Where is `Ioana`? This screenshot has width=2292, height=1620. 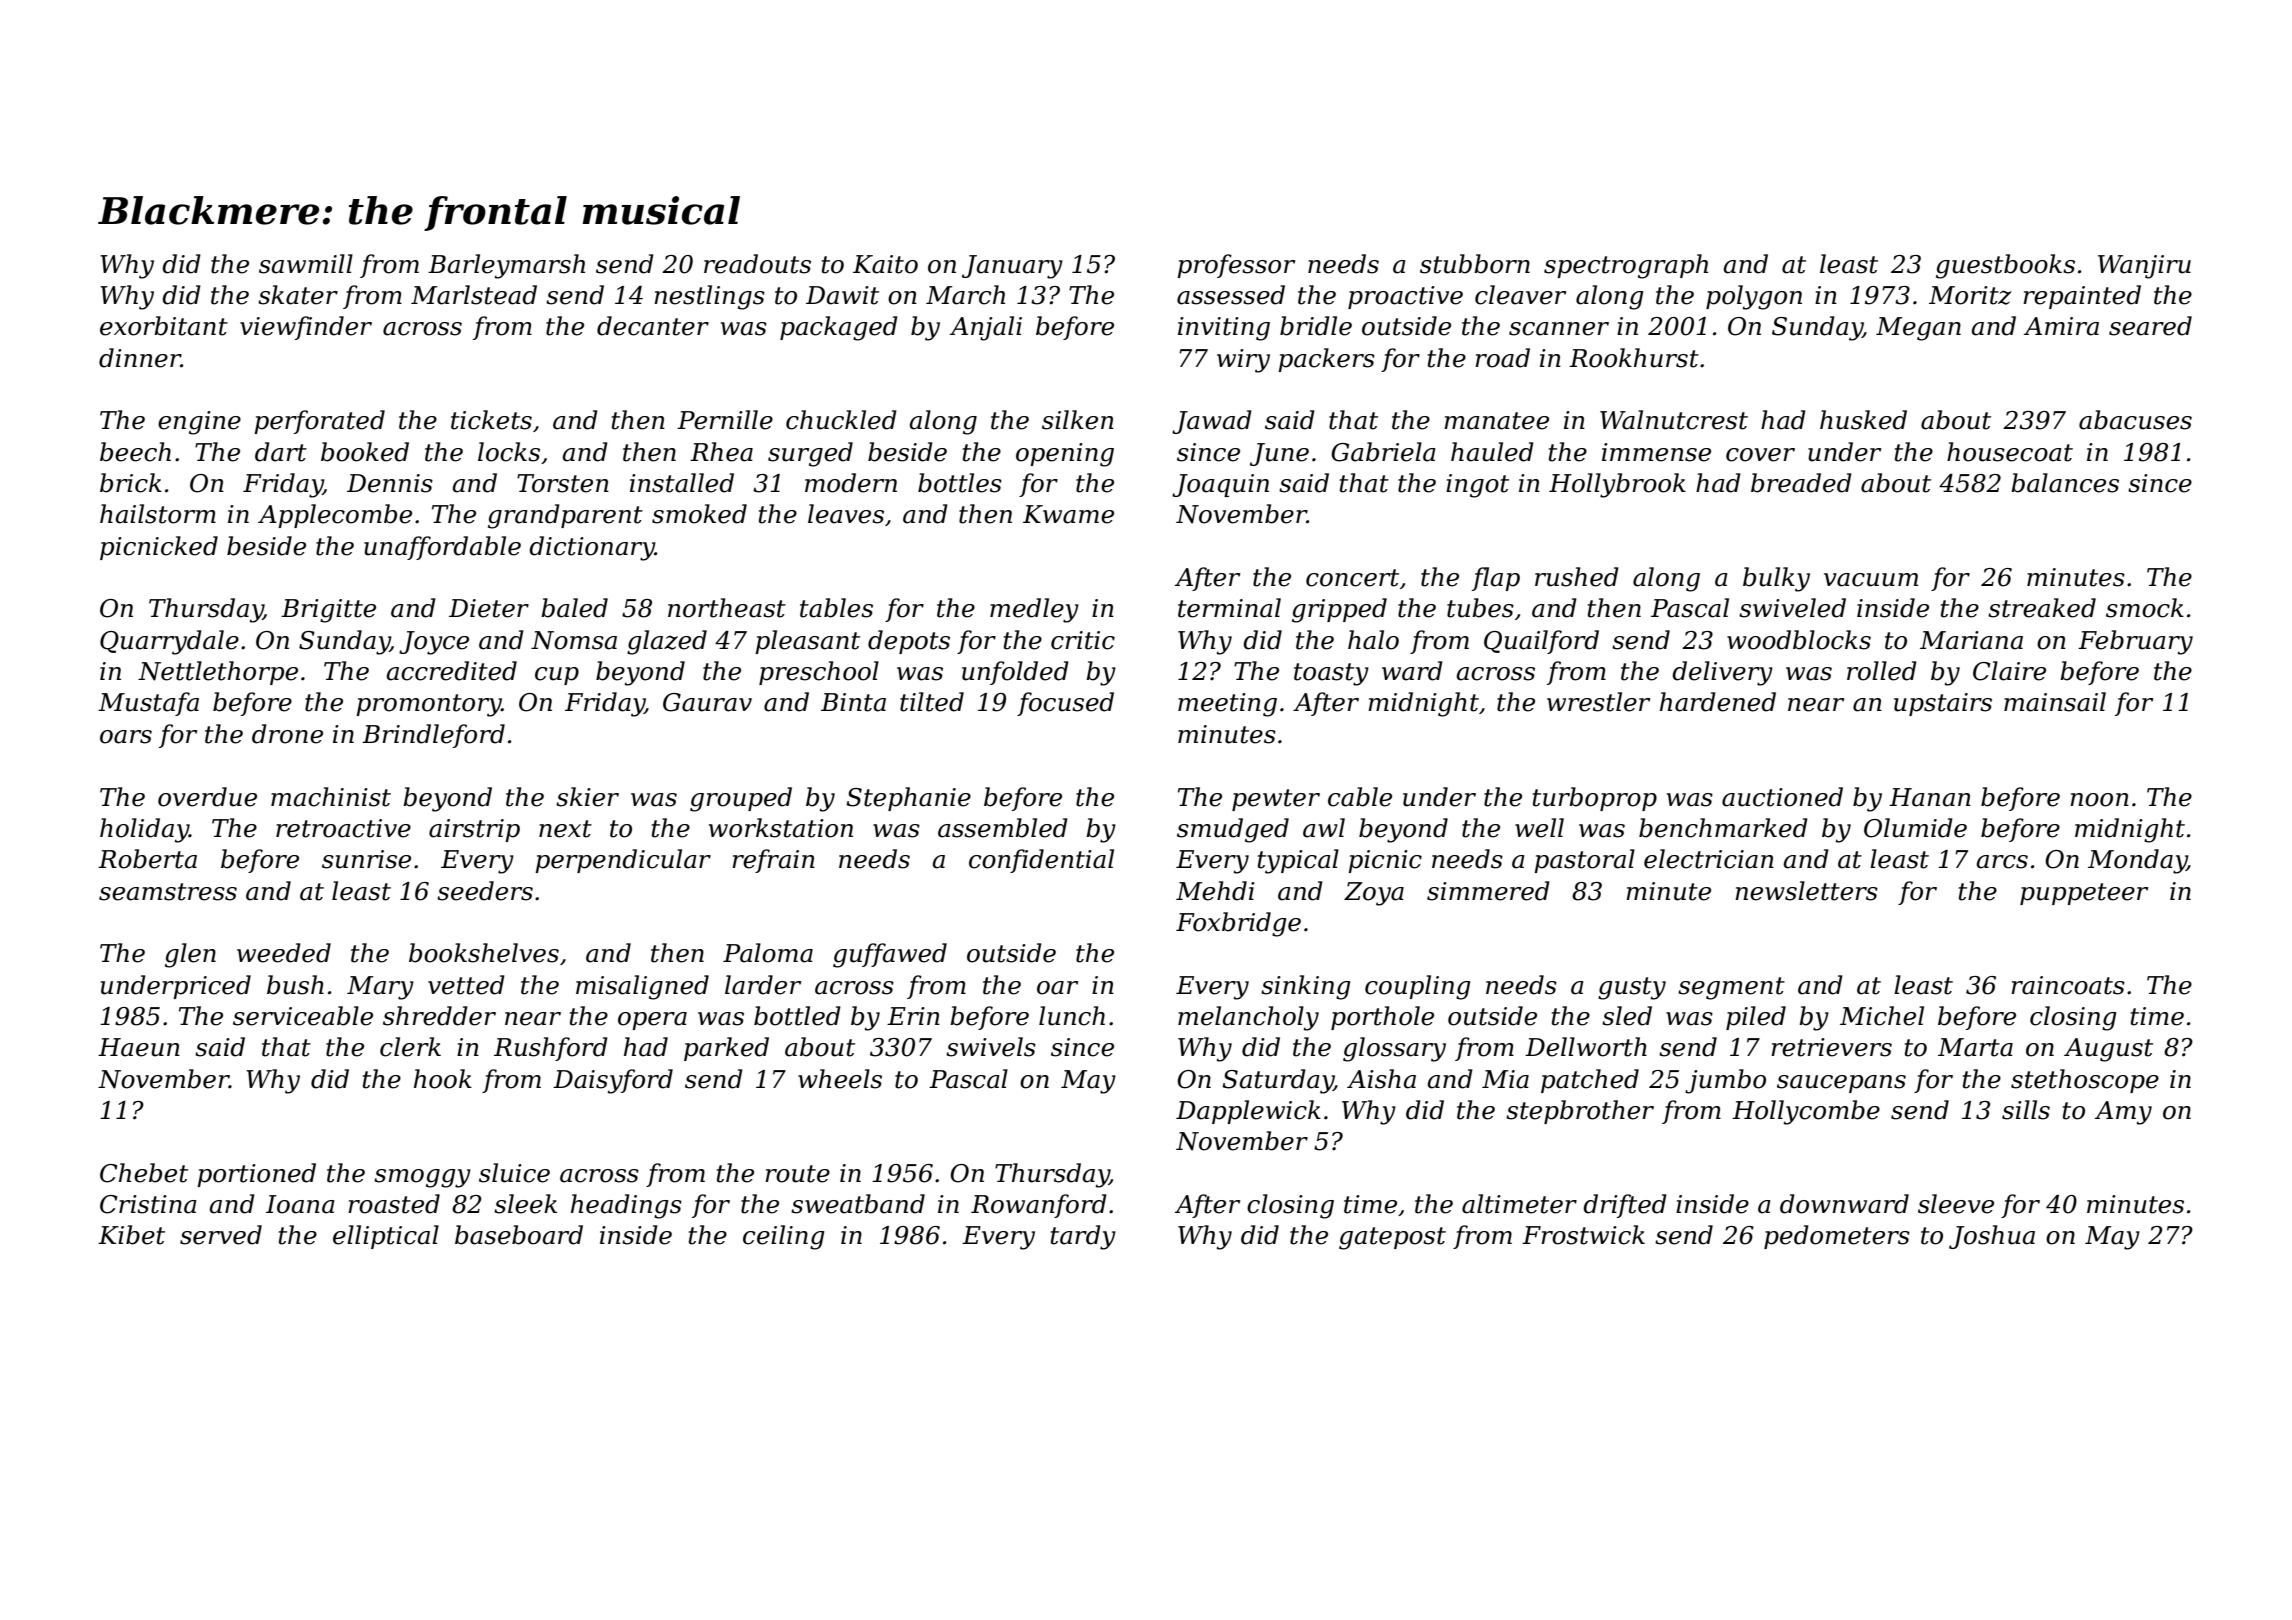
Ioana is located at coordinates (300, 1204).
